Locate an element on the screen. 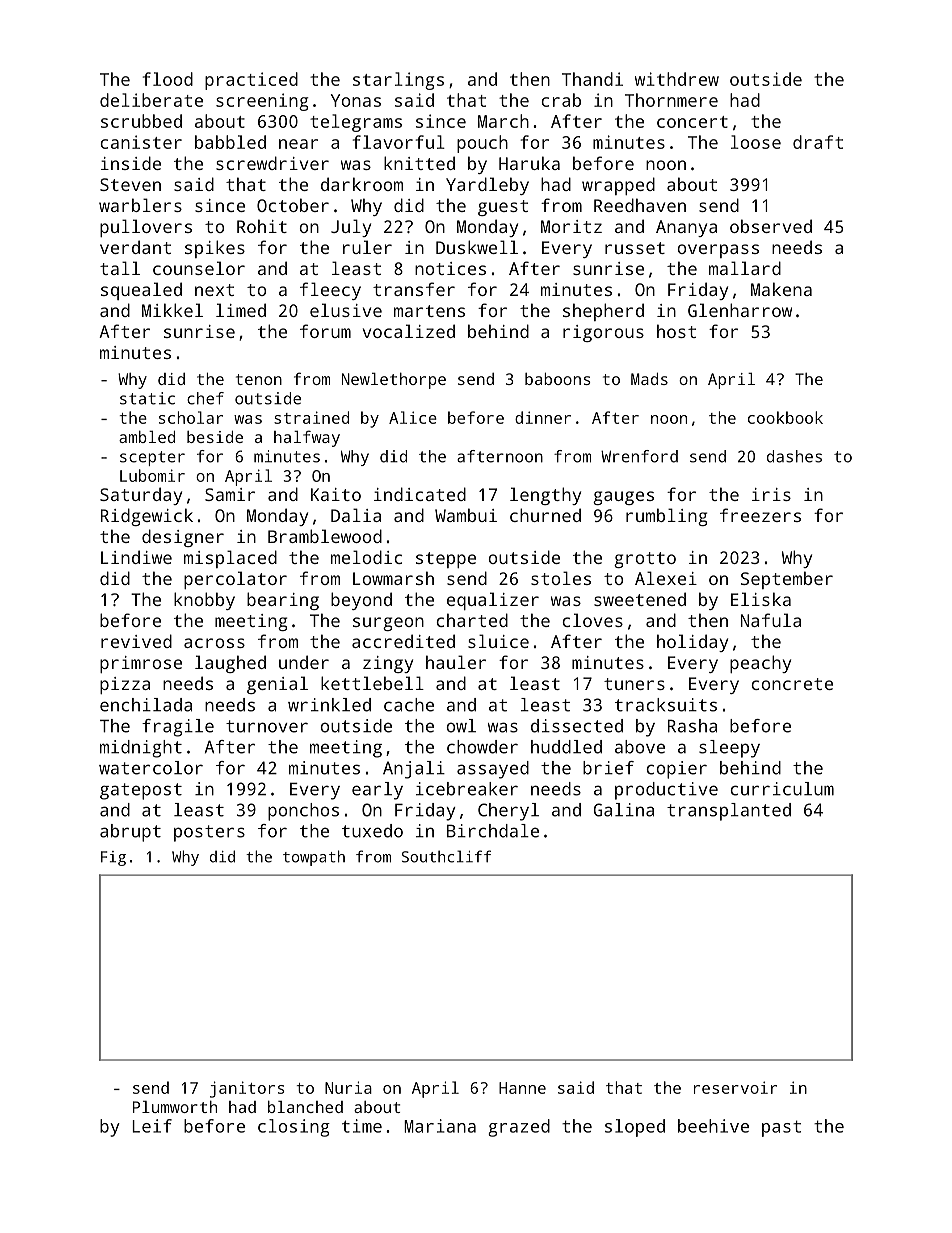  curriculum is located at coordinates (782, 789).
